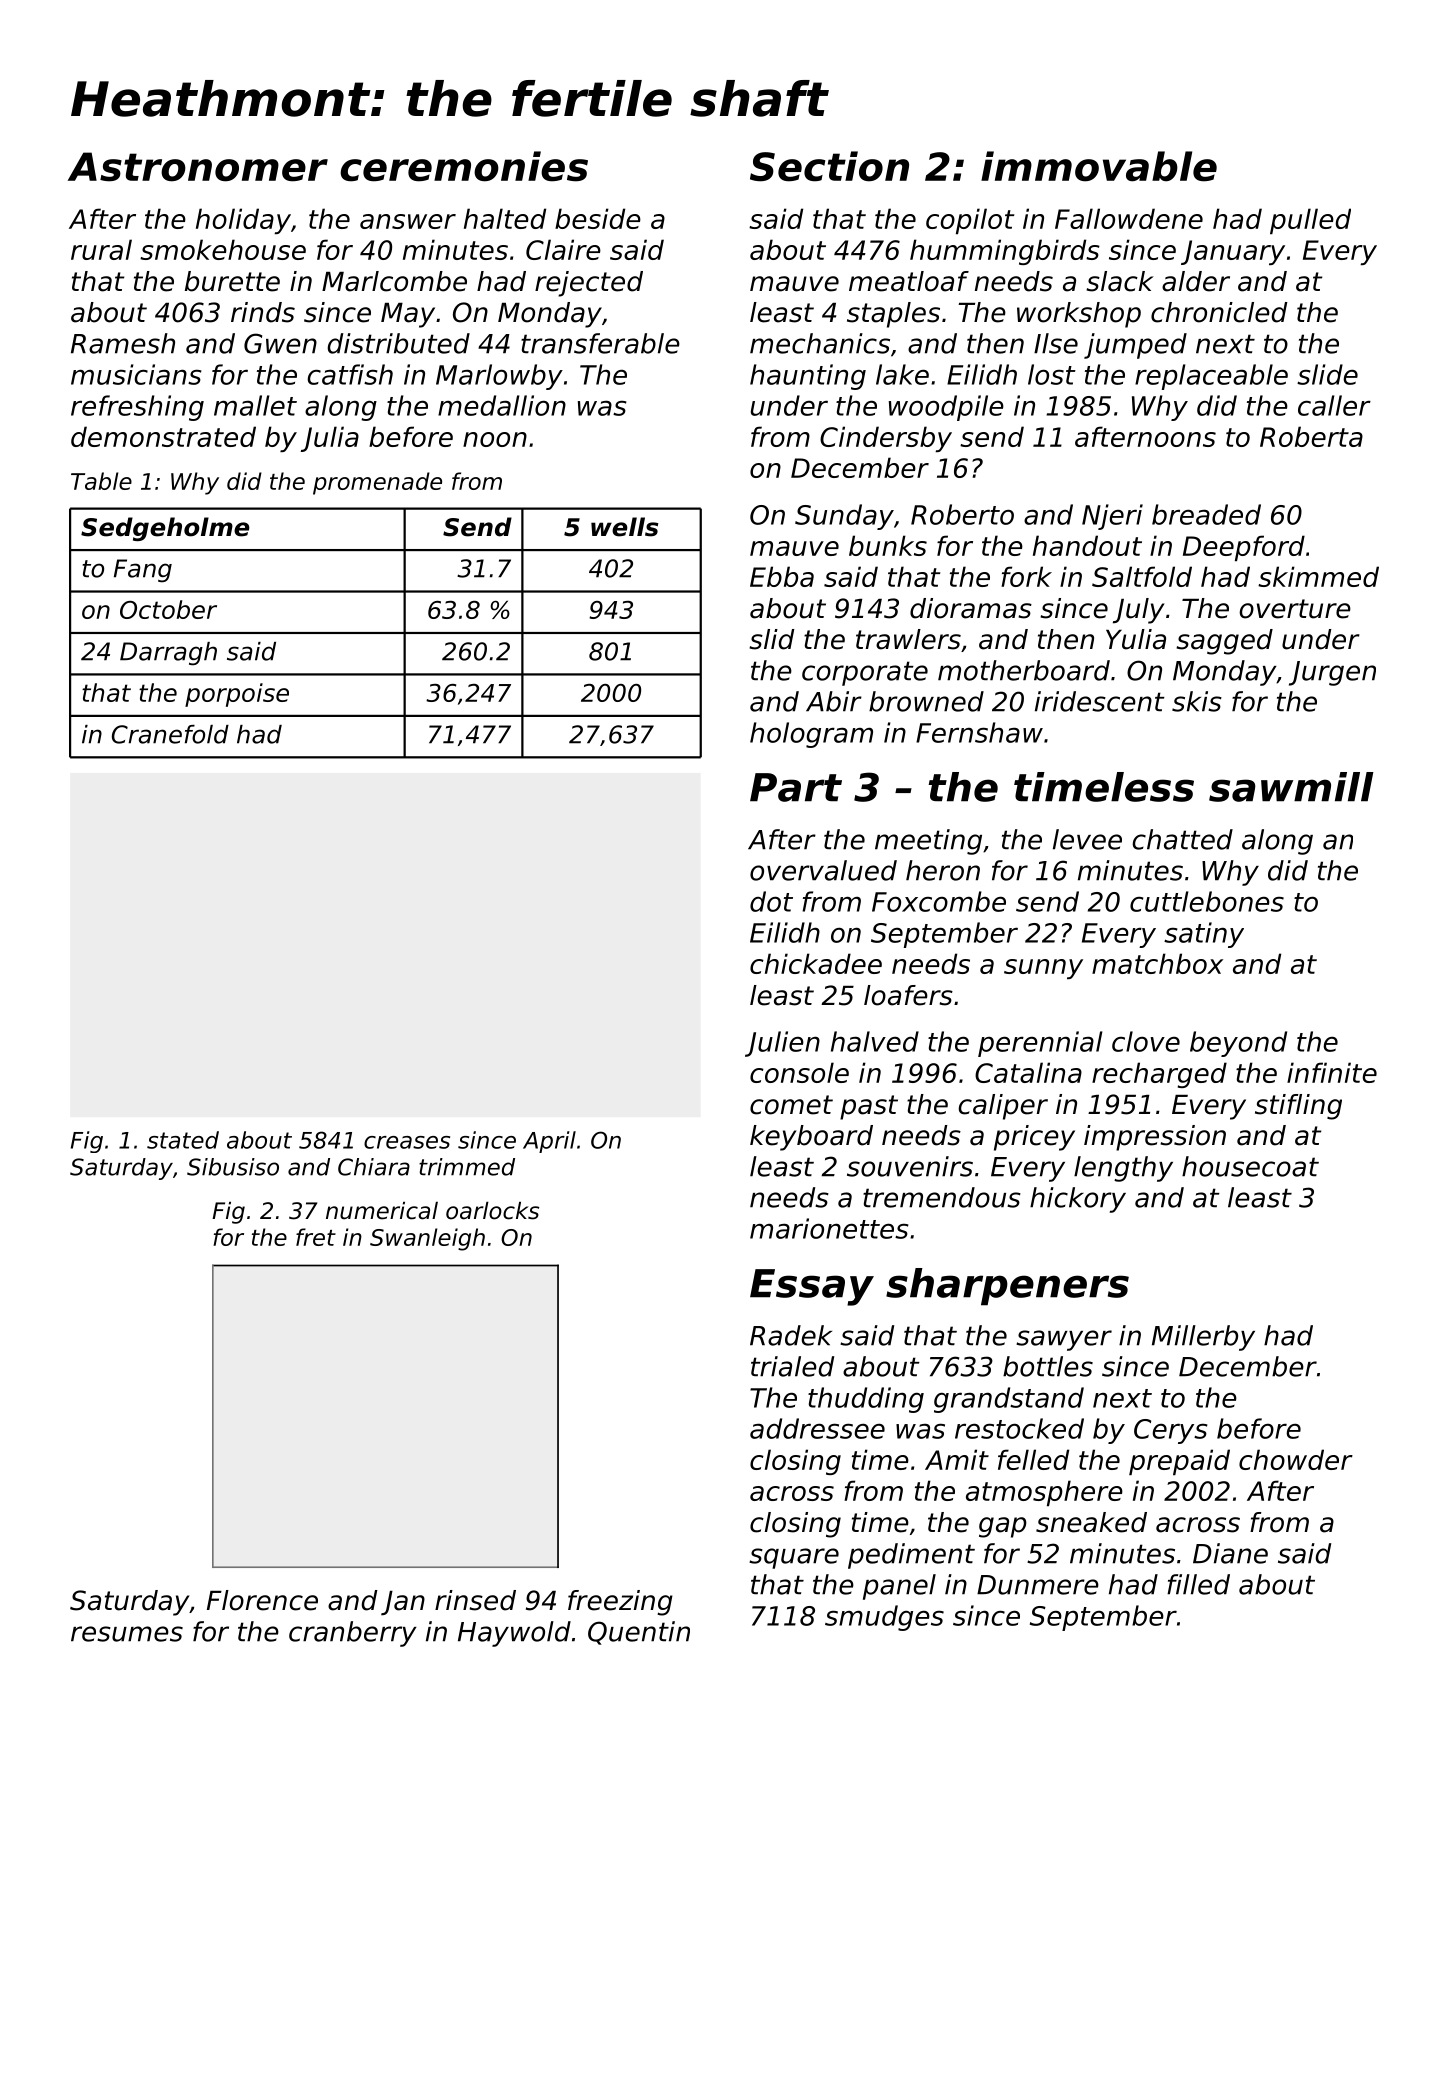  I want to click on Cranefold, so click(170, 734).
